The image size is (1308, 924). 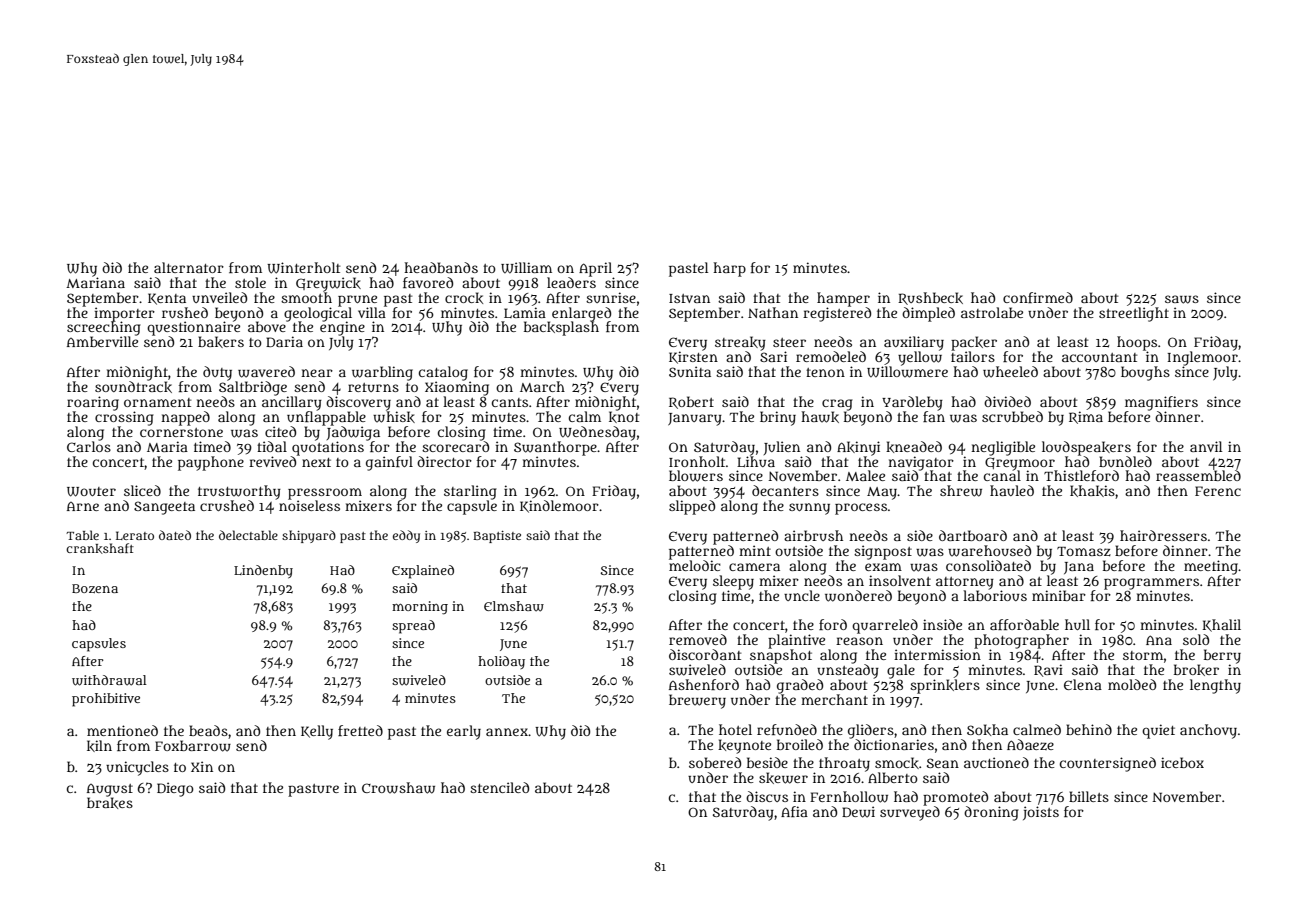 I want to click on Crowshaw, so click(x=398, y=788).
